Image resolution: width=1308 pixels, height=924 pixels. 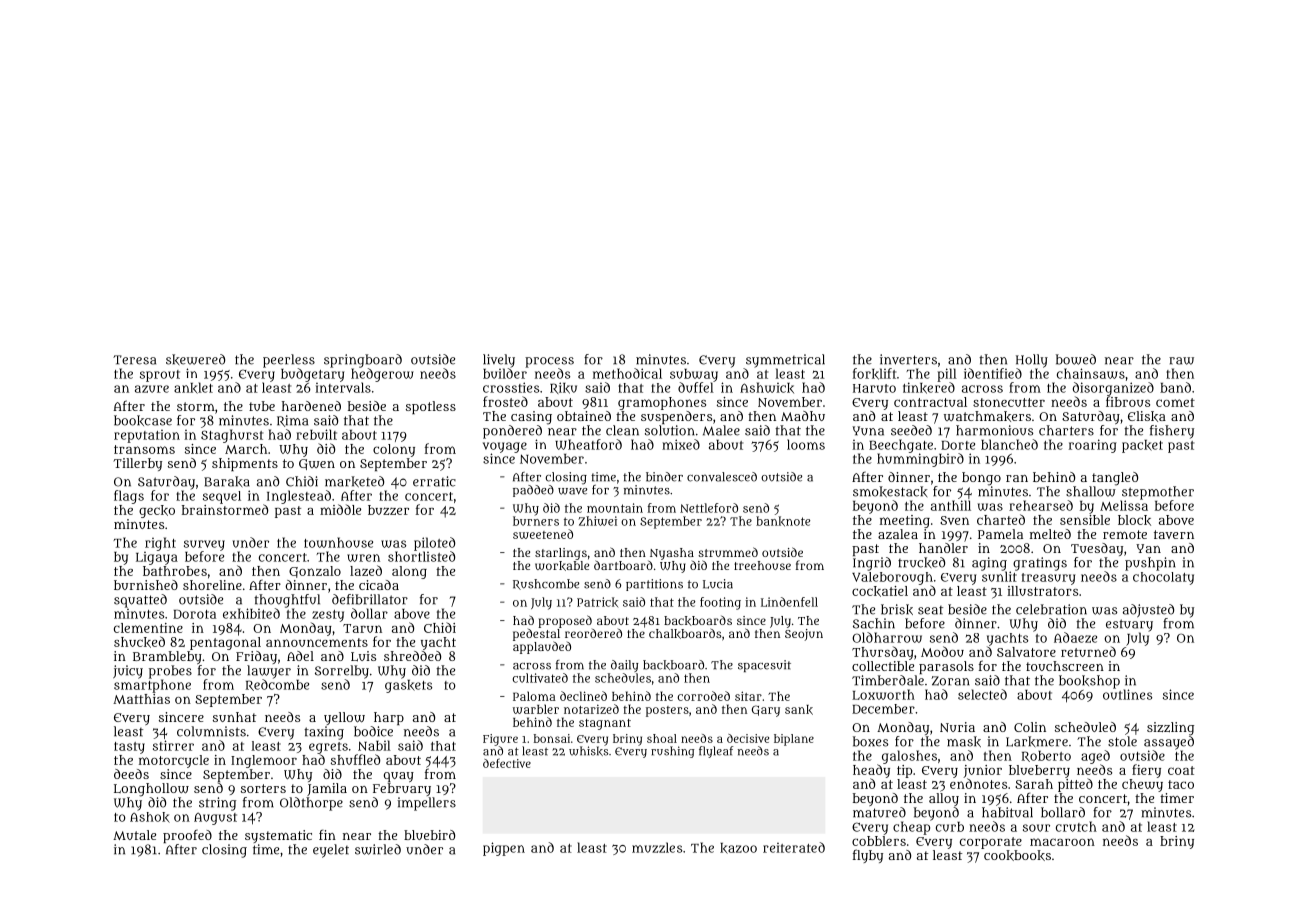 What do you see at coordinates (324, 733) in the document?
I see `taxing` at bounding box center [324, 733].
